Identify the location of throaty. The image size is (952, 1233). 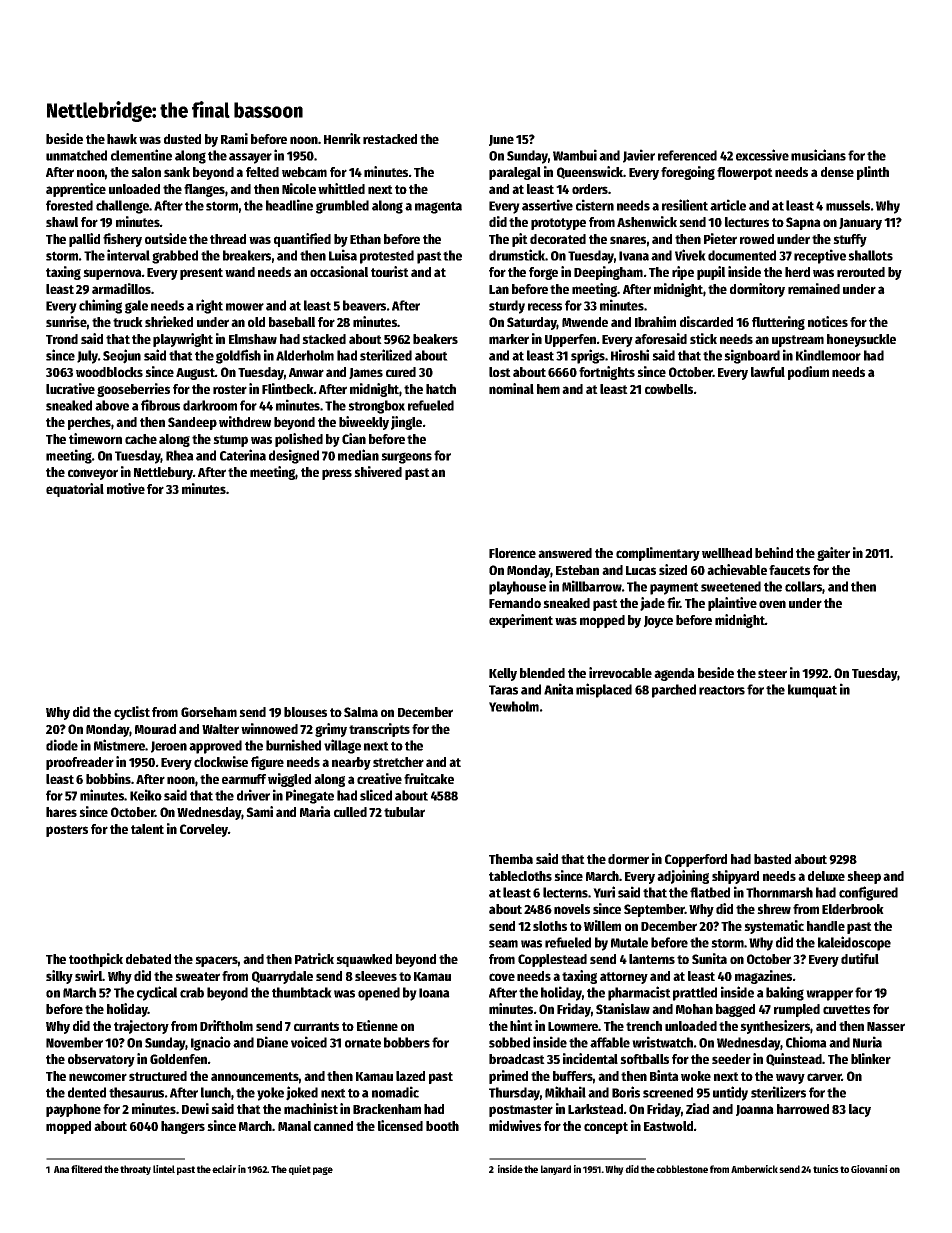
(135, 1170).
